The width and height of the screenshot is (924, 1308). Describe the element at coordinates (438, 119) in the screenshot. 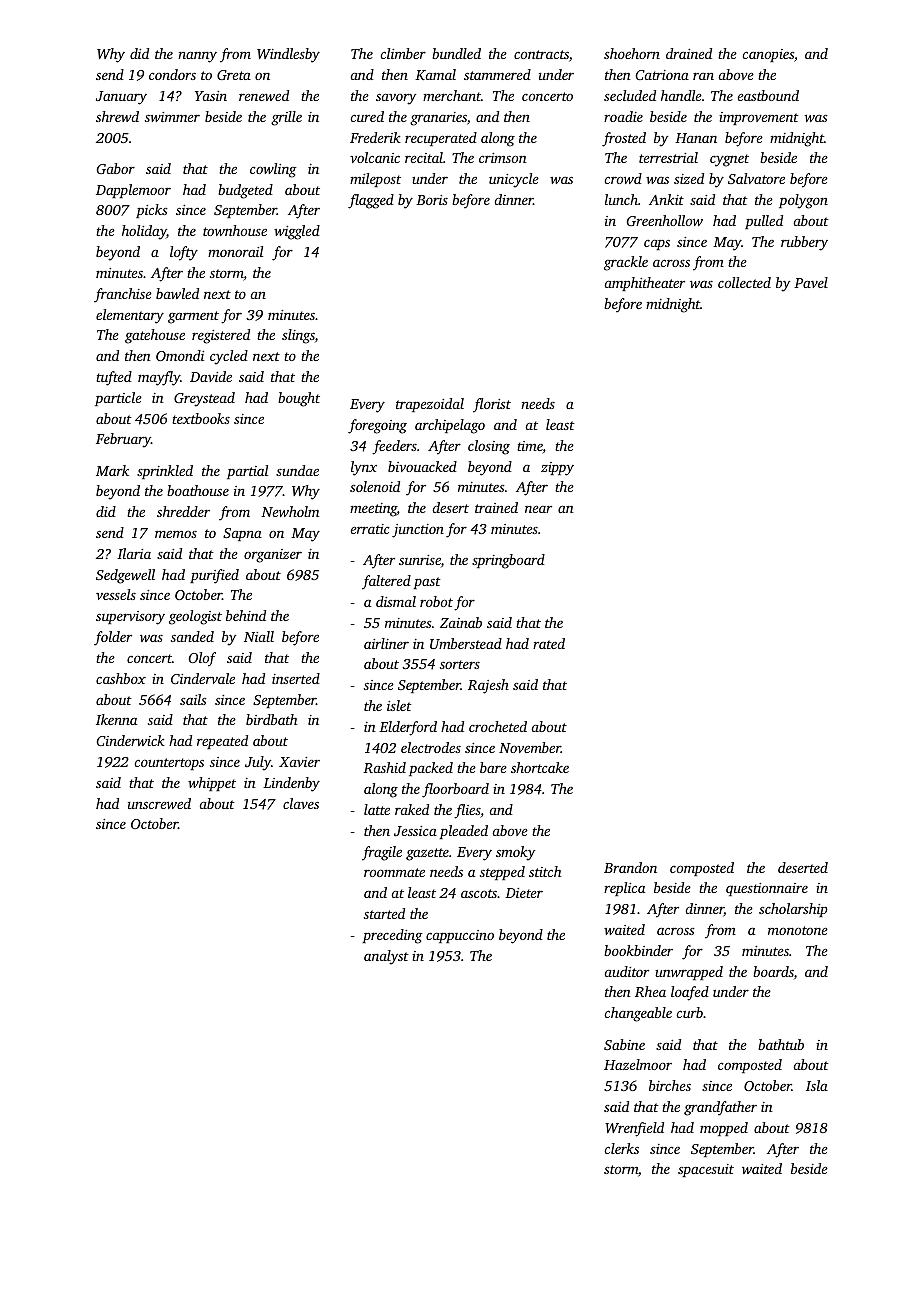

I see `granaries` at that location.
